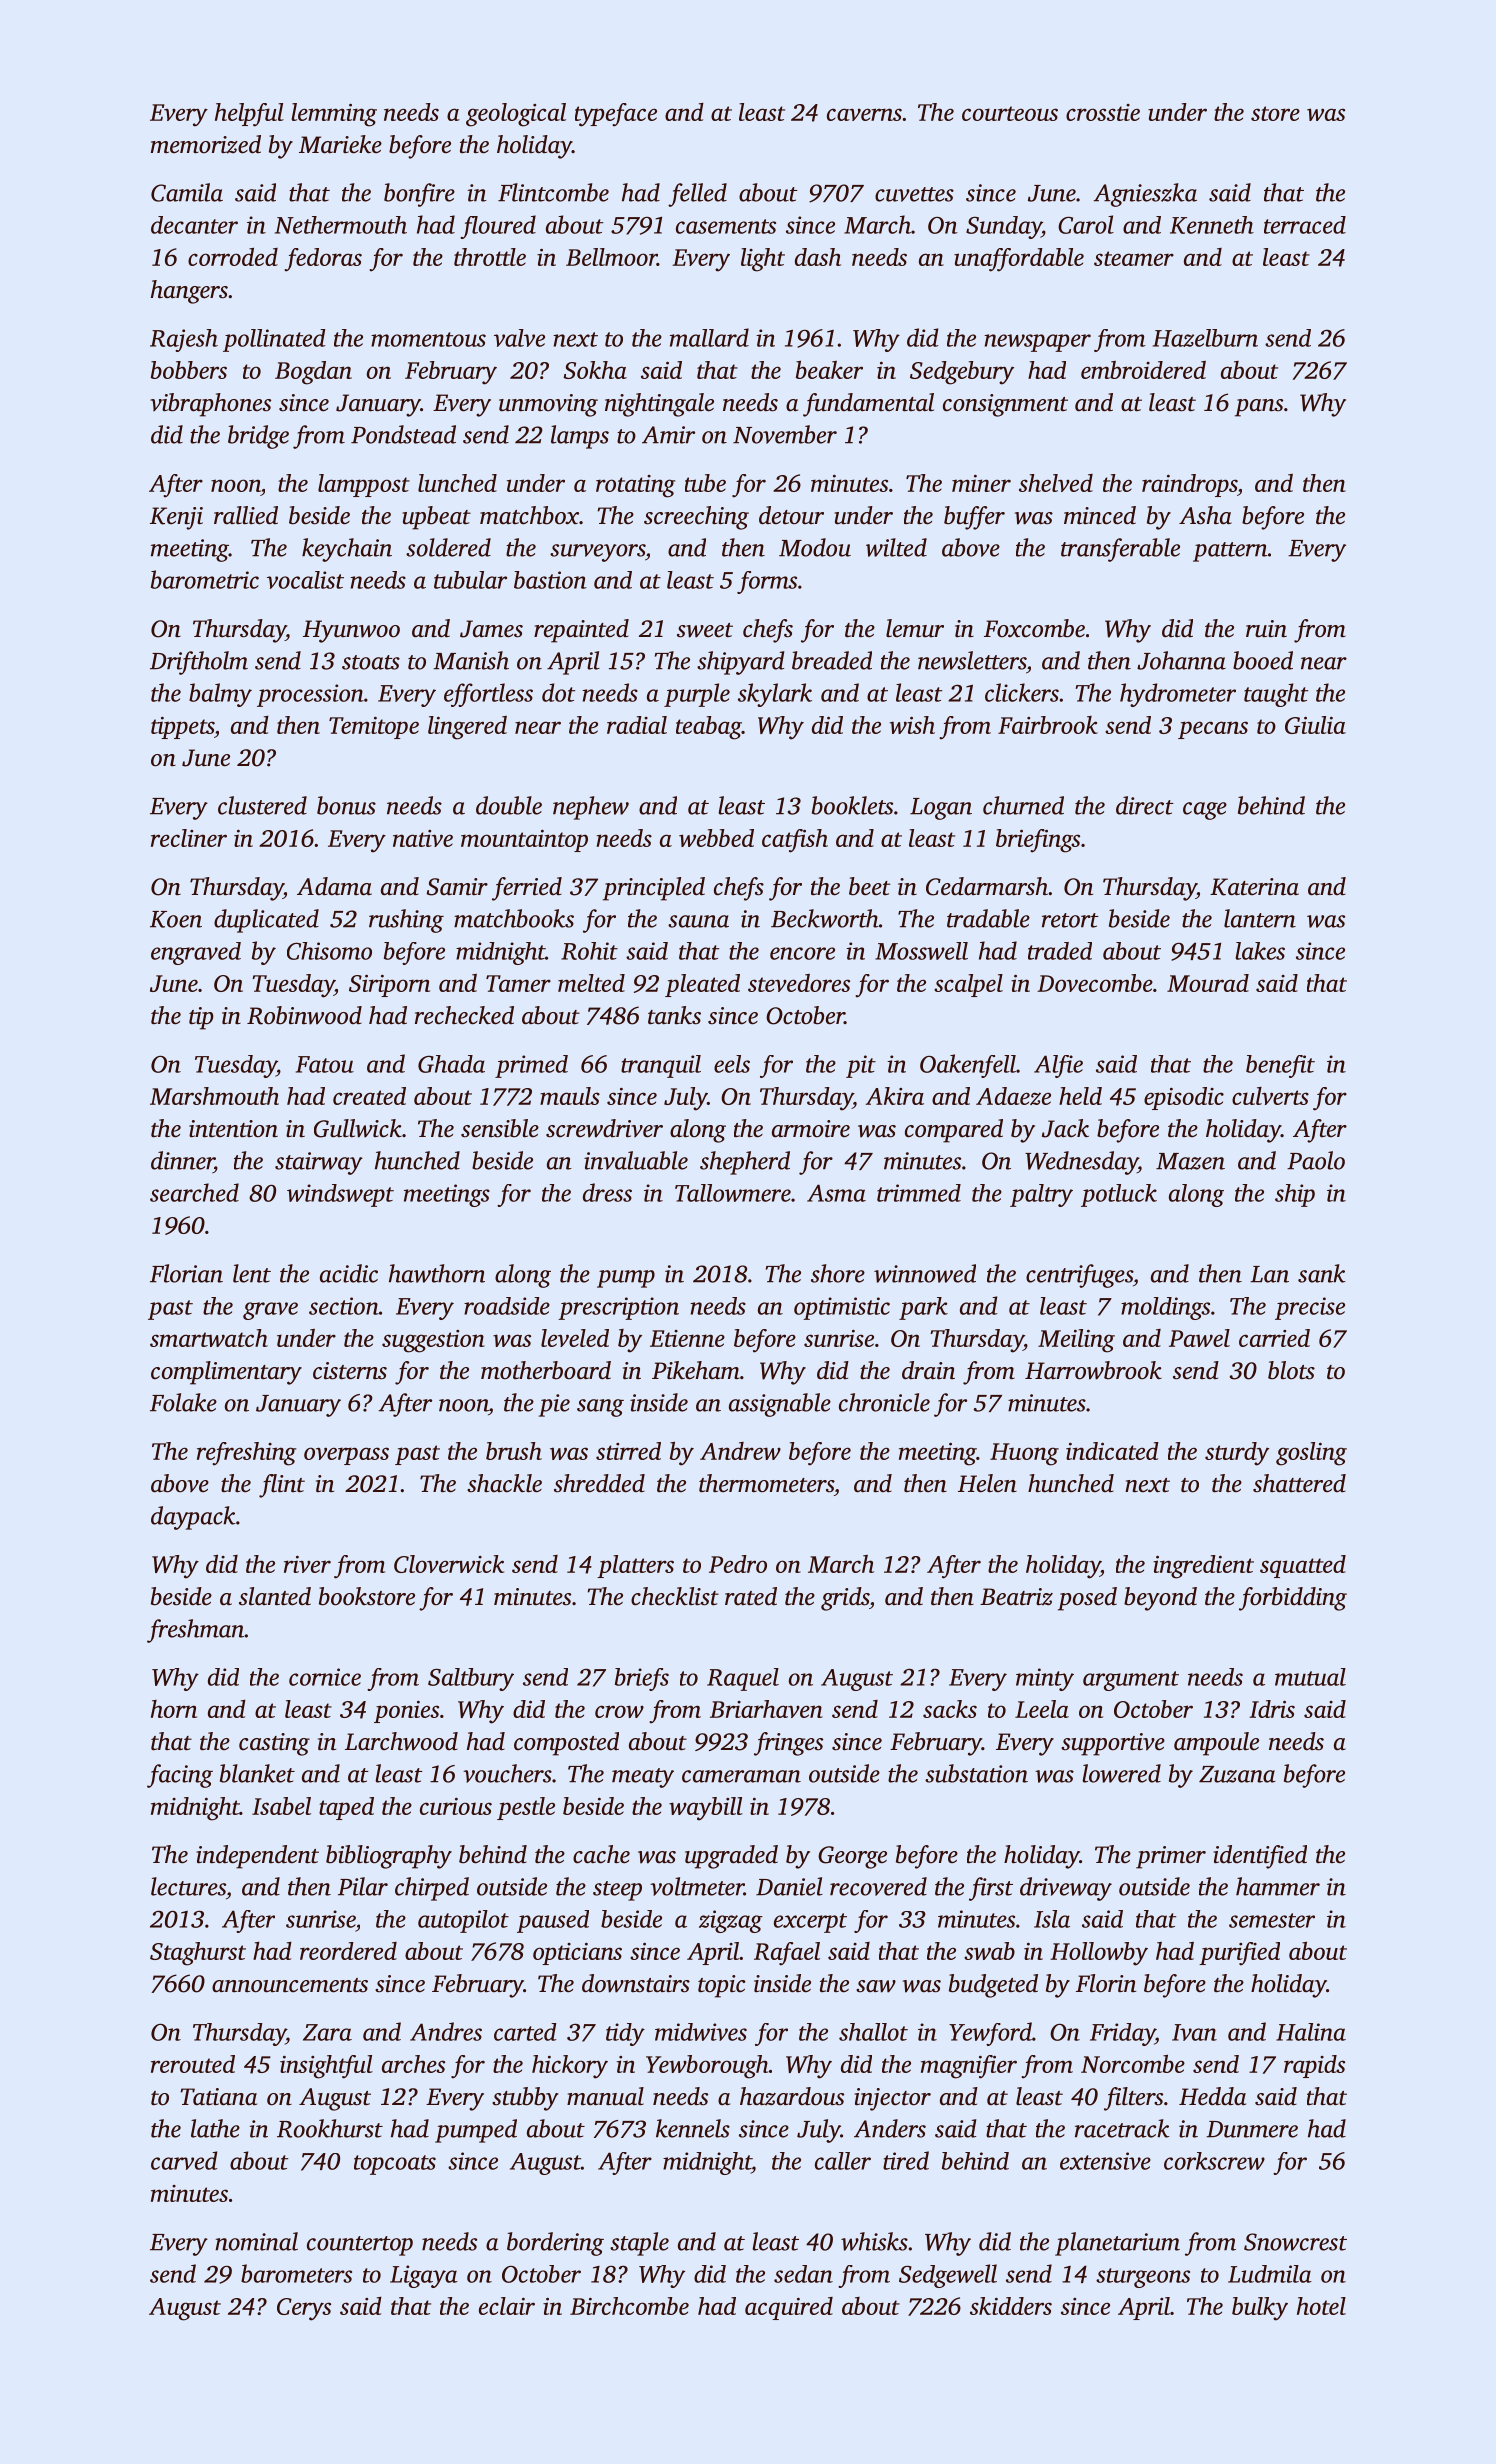 Image resolution: width=1496 pixels, height=2464 pixels. I want to click on typeface, so click(616, 115).
